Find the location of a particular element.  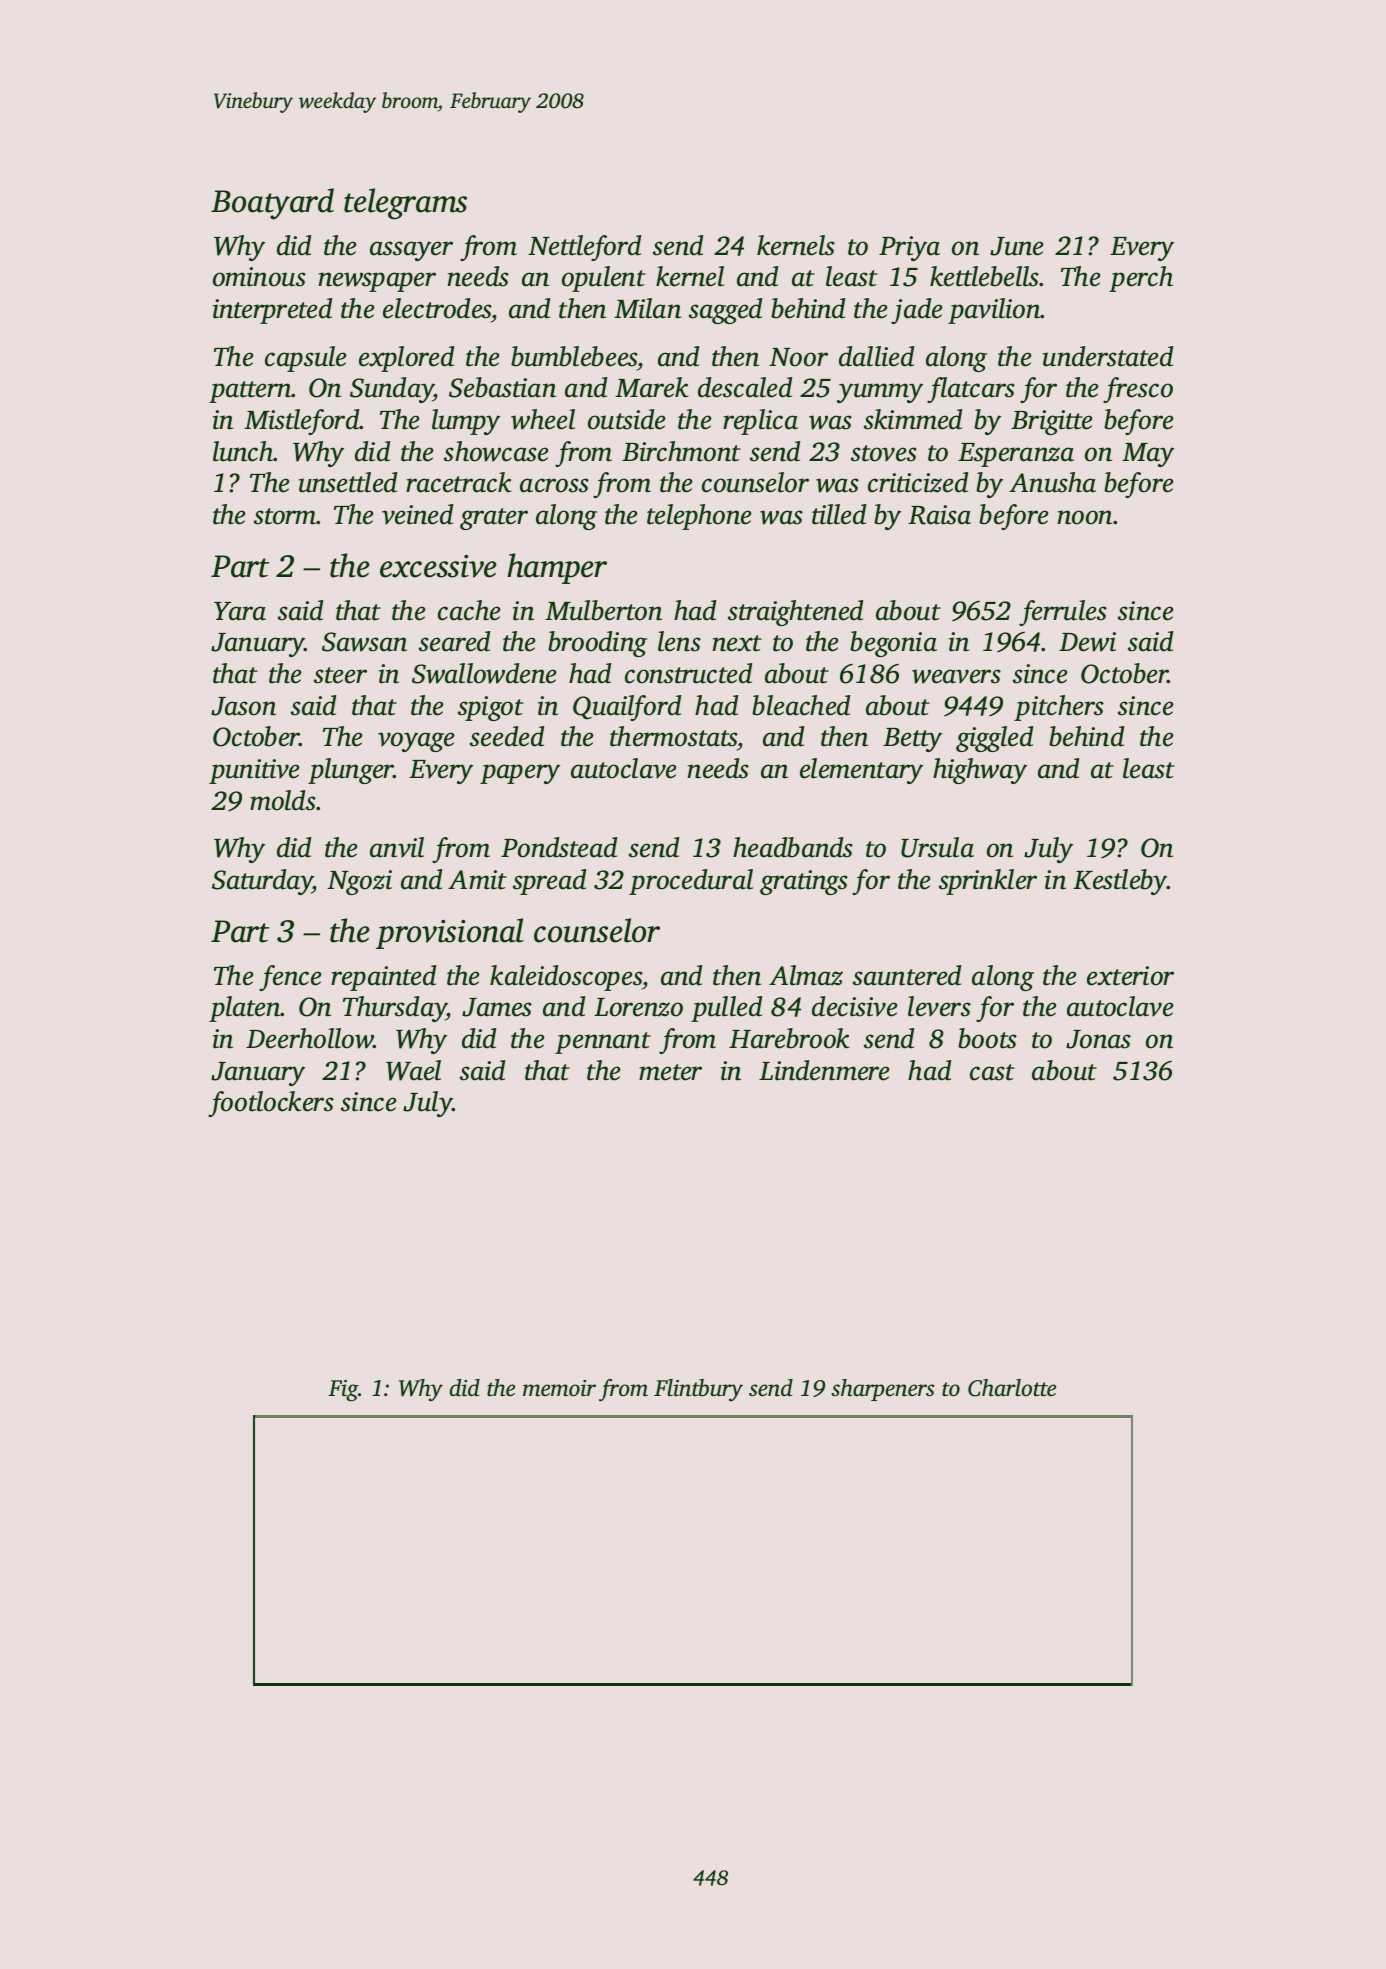

cast is located at coordinates (992, 1072).
